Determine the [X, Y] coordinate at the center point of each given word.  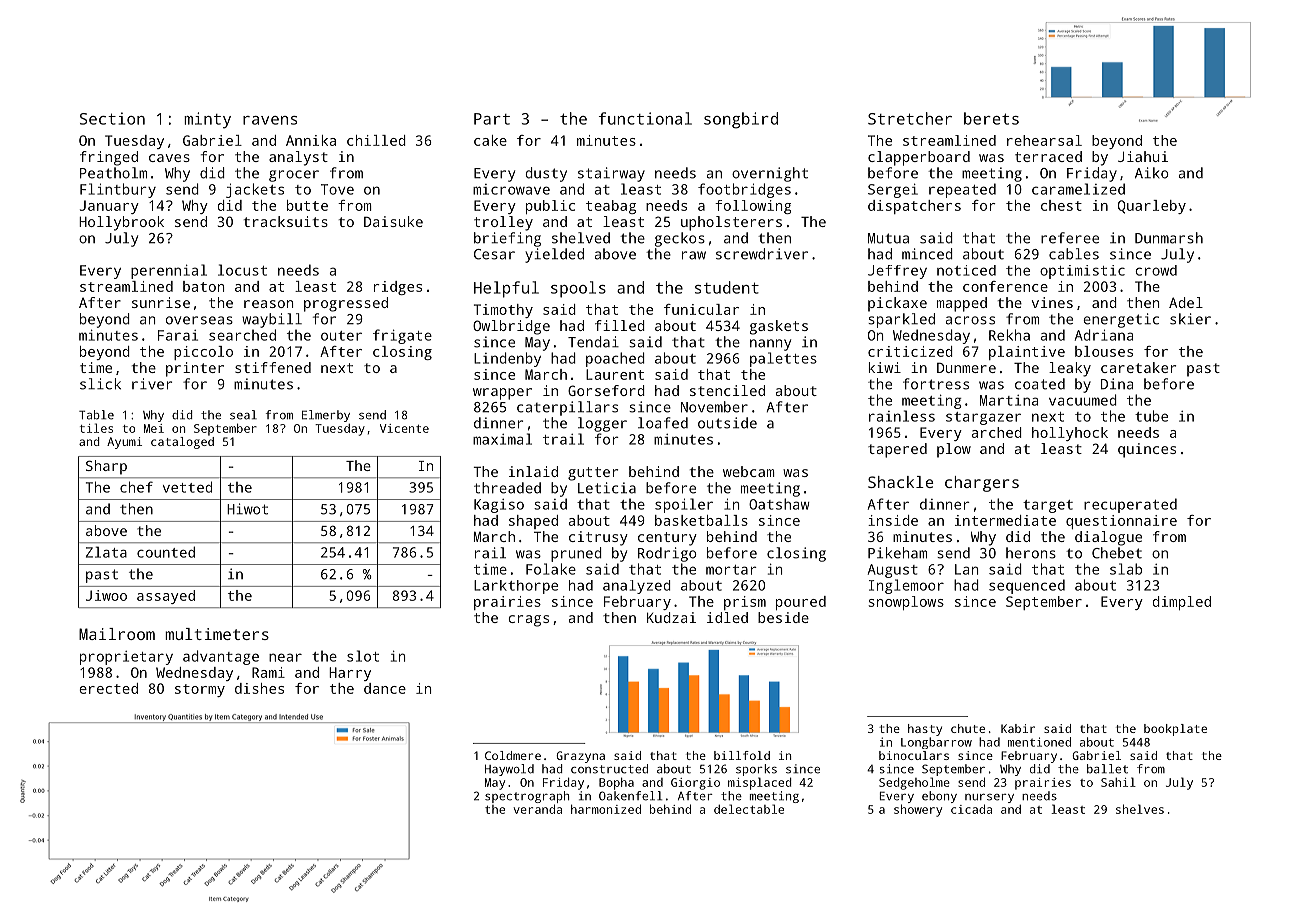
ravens [270, 120]
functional [645, 118]
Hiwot [247, 509]
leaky [1070, 369]
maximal [502, 439]
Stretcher [910, 118]
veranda [537, 809]
